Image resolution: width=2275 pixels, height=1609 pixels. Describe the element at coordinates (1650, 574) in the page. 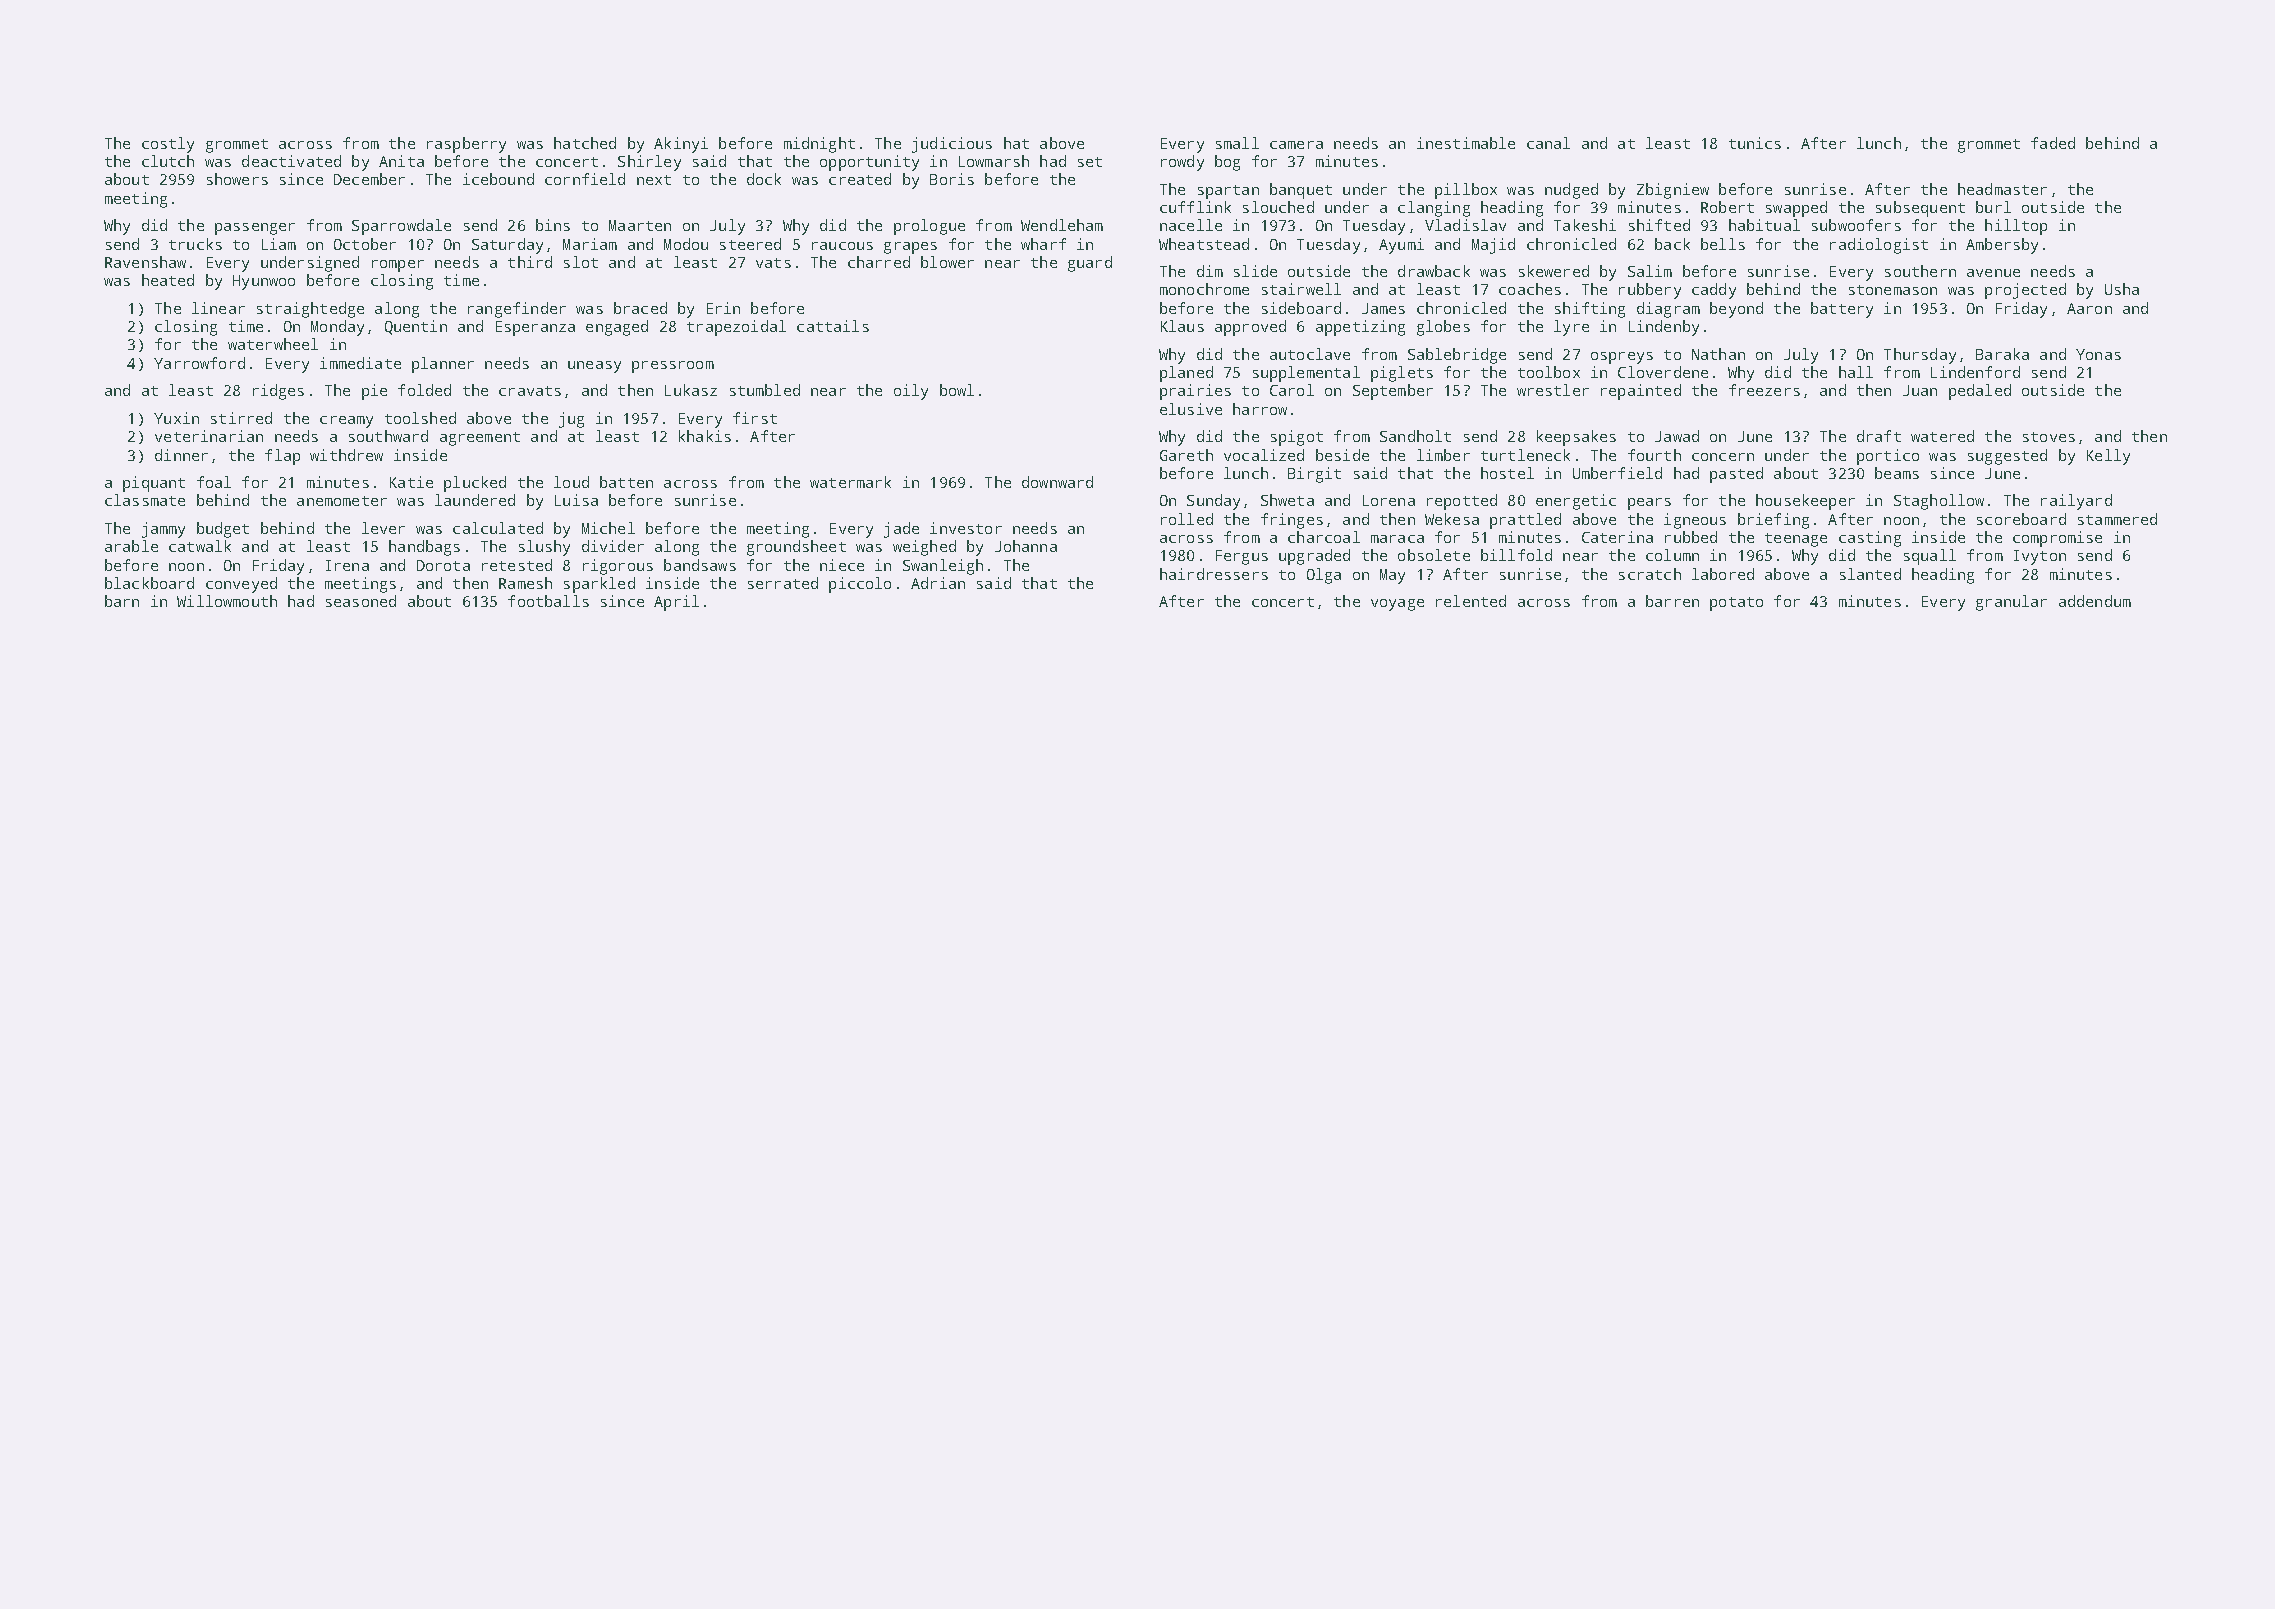

I see `scratch` at that location.
